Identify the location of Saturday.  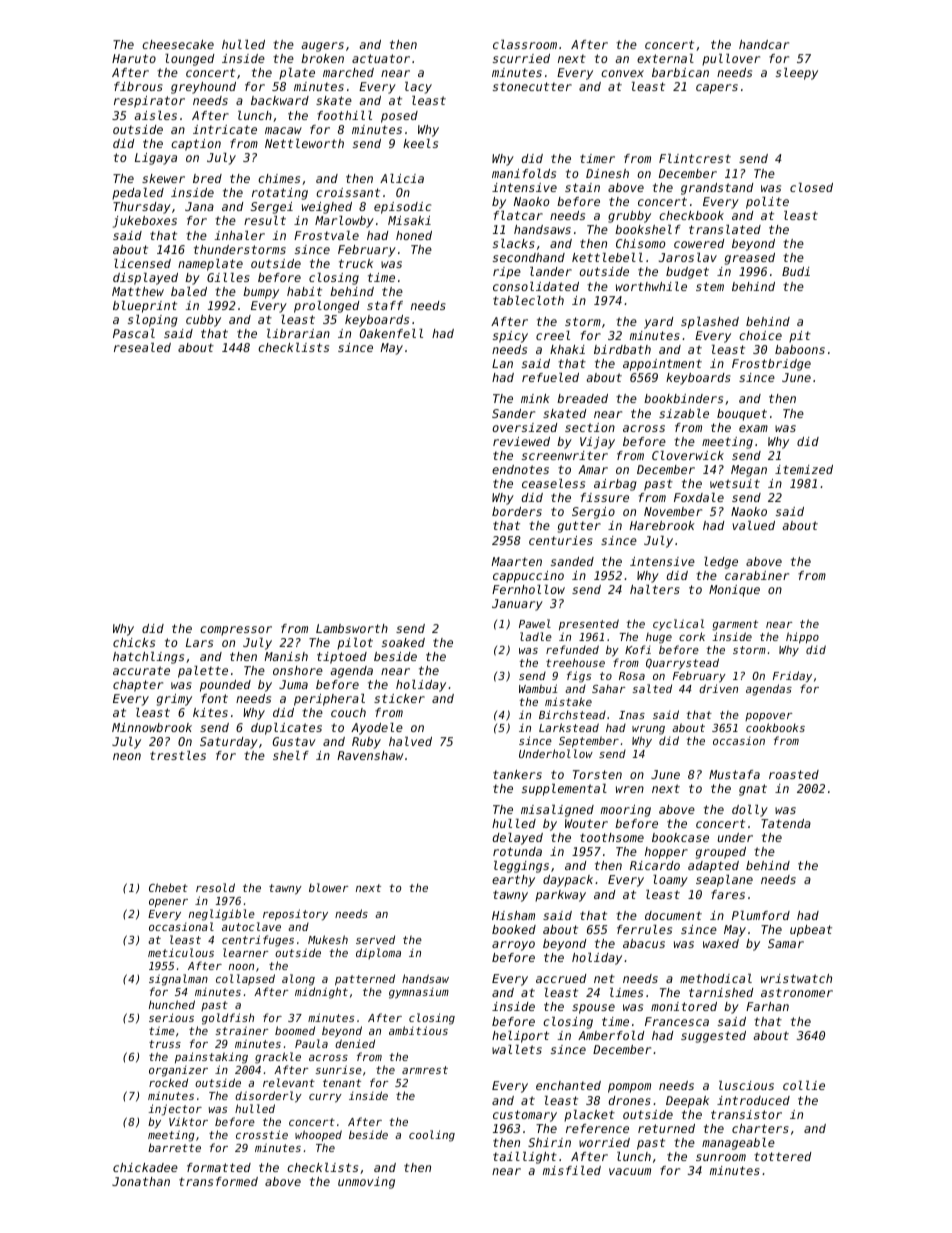
(229, 743).
